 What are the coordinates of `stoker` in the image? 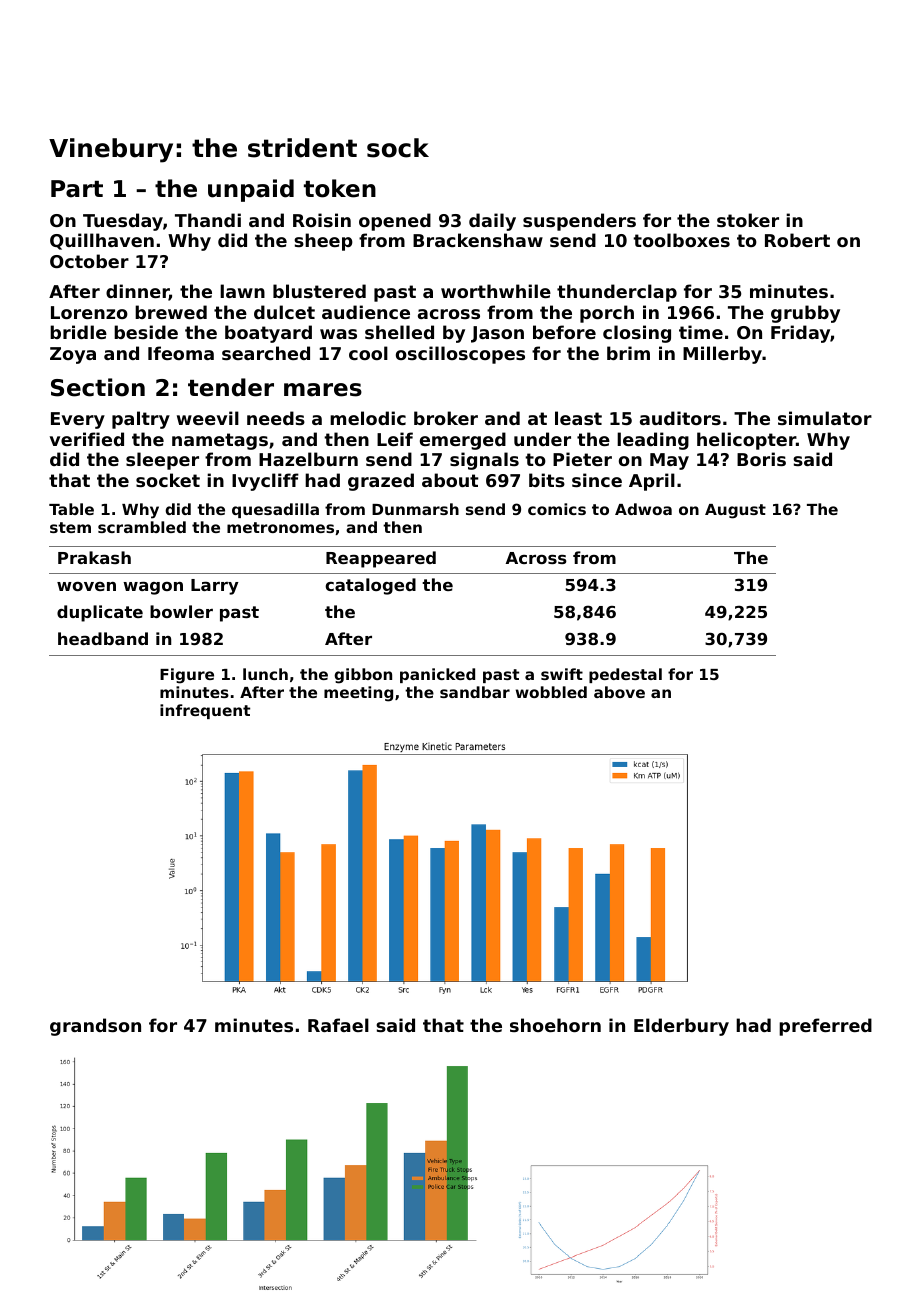 It's located at (748, 220).
